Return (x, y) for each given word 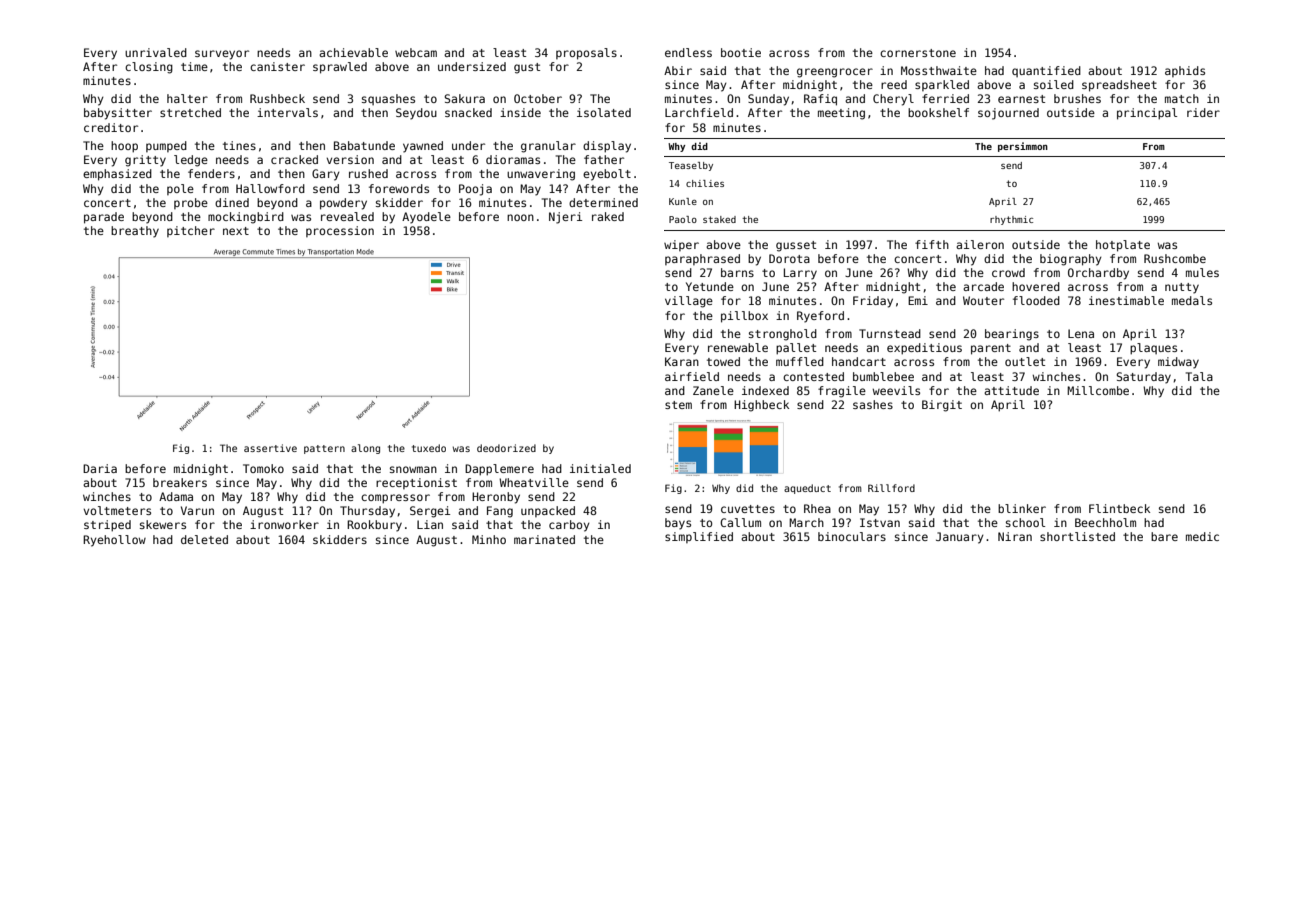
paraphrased (702, 259)
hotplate (1123, 246)
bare (1164, 536)
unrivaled (156, 52)
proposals (586, 54)
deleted (204, 539)
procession (340, 231)
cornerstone (918, 53)
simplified (699, 537)
